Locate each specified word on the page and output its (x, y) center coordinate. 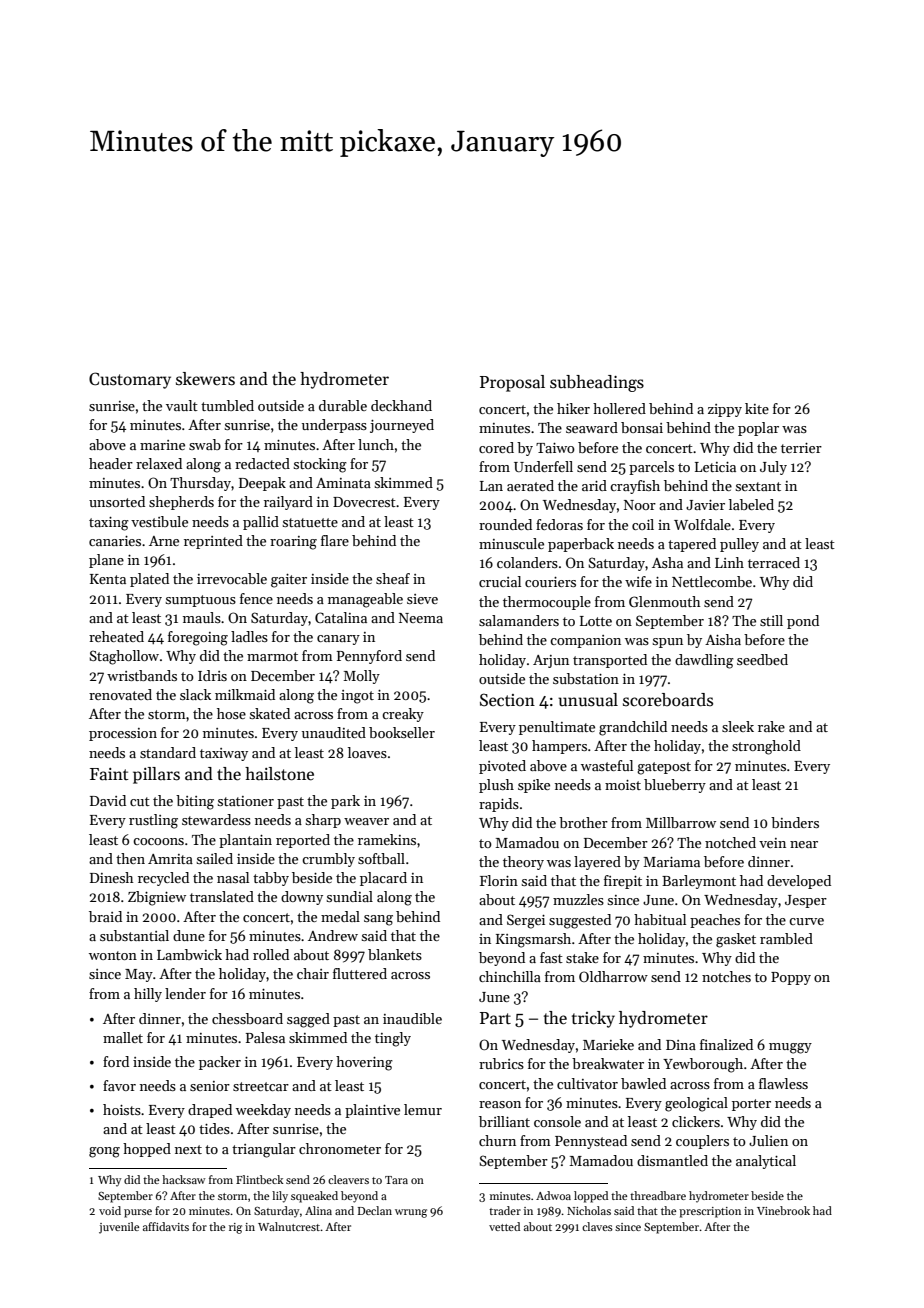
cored (496, 447)
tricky (593, 1019)
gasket (736, 940)
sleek (738, 726)
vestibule (159, 521)
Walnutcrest (289, 1226)
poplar (758, 429)
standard (168, 752)
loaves (367, 752)
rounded (505, 524)
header (111, 463)
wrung (411, 1213)
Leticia (715, 467)
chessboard (247, 1018)
